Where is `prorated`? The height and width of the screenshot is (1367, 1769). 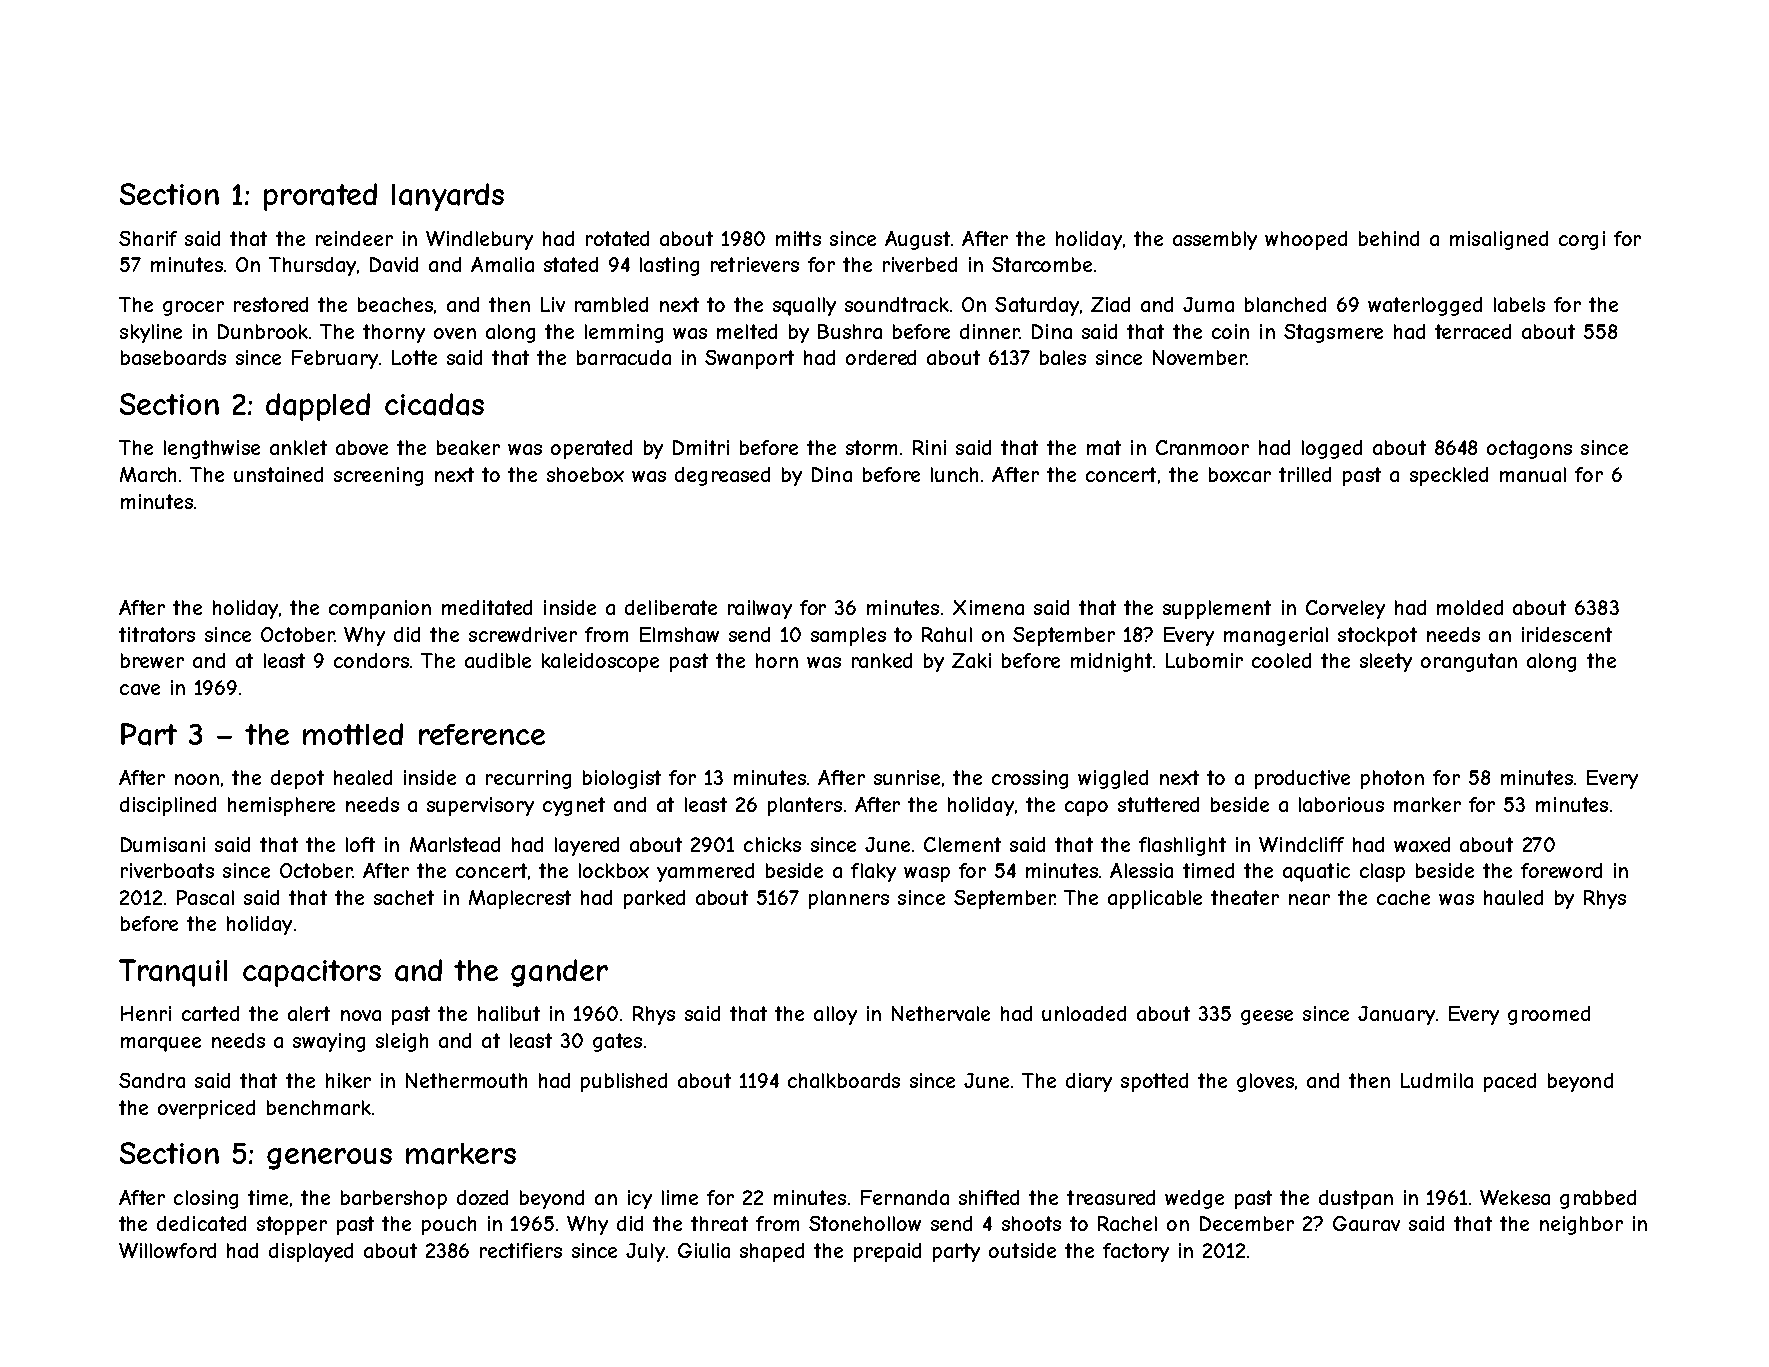
prorated is located at coordinates (320, 197).
